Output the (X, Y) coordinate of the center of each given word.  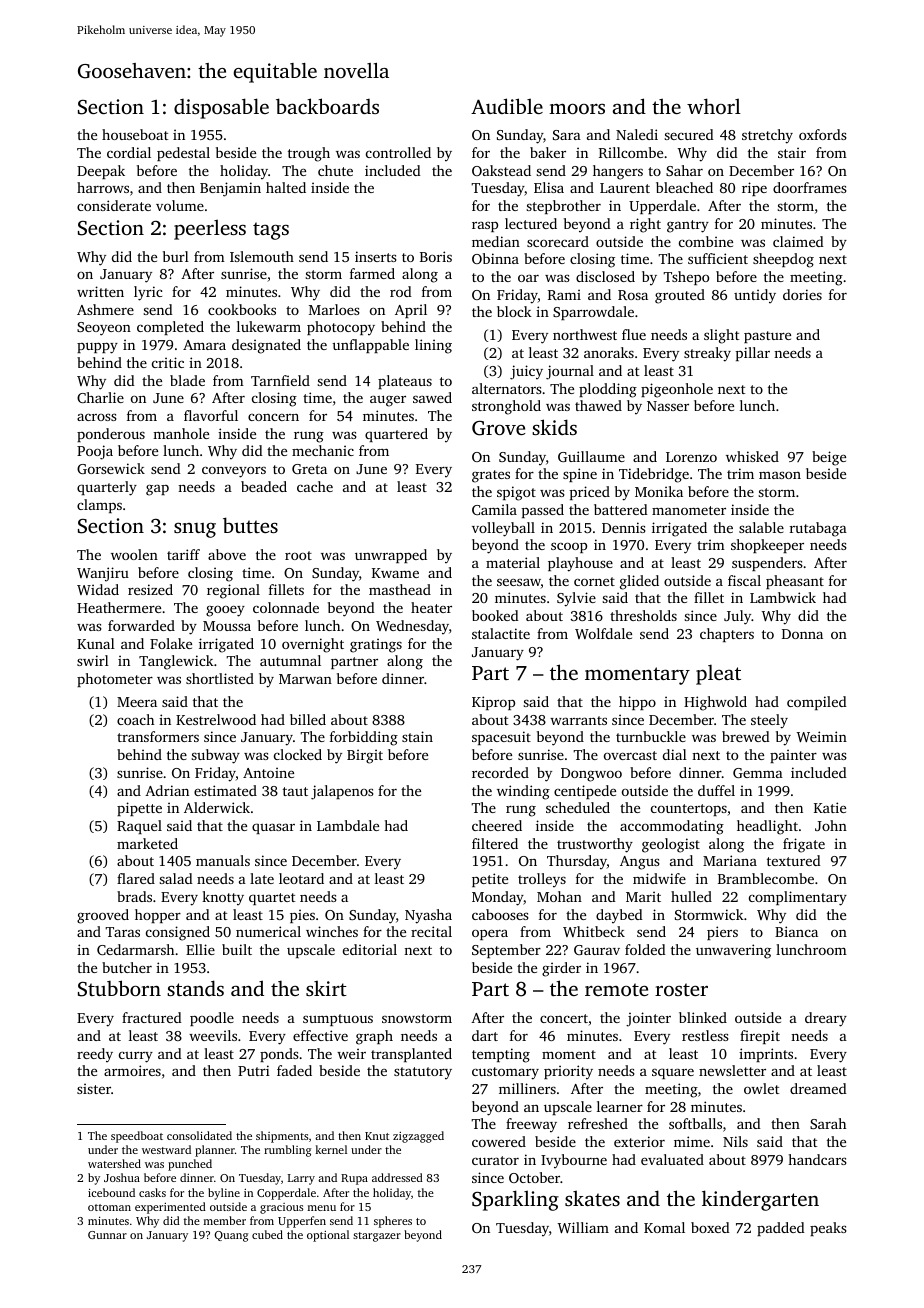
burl (176, 256)
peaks (828, 1229)
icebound (111, 1192)
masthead (400, 589)
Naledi (637, 134)
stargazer (377, 1237)
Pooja (95, 452)
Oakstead (501, 170)
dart (485, 1035)
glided (639, 582)
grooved (103, 916)
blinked (703, 1017)
